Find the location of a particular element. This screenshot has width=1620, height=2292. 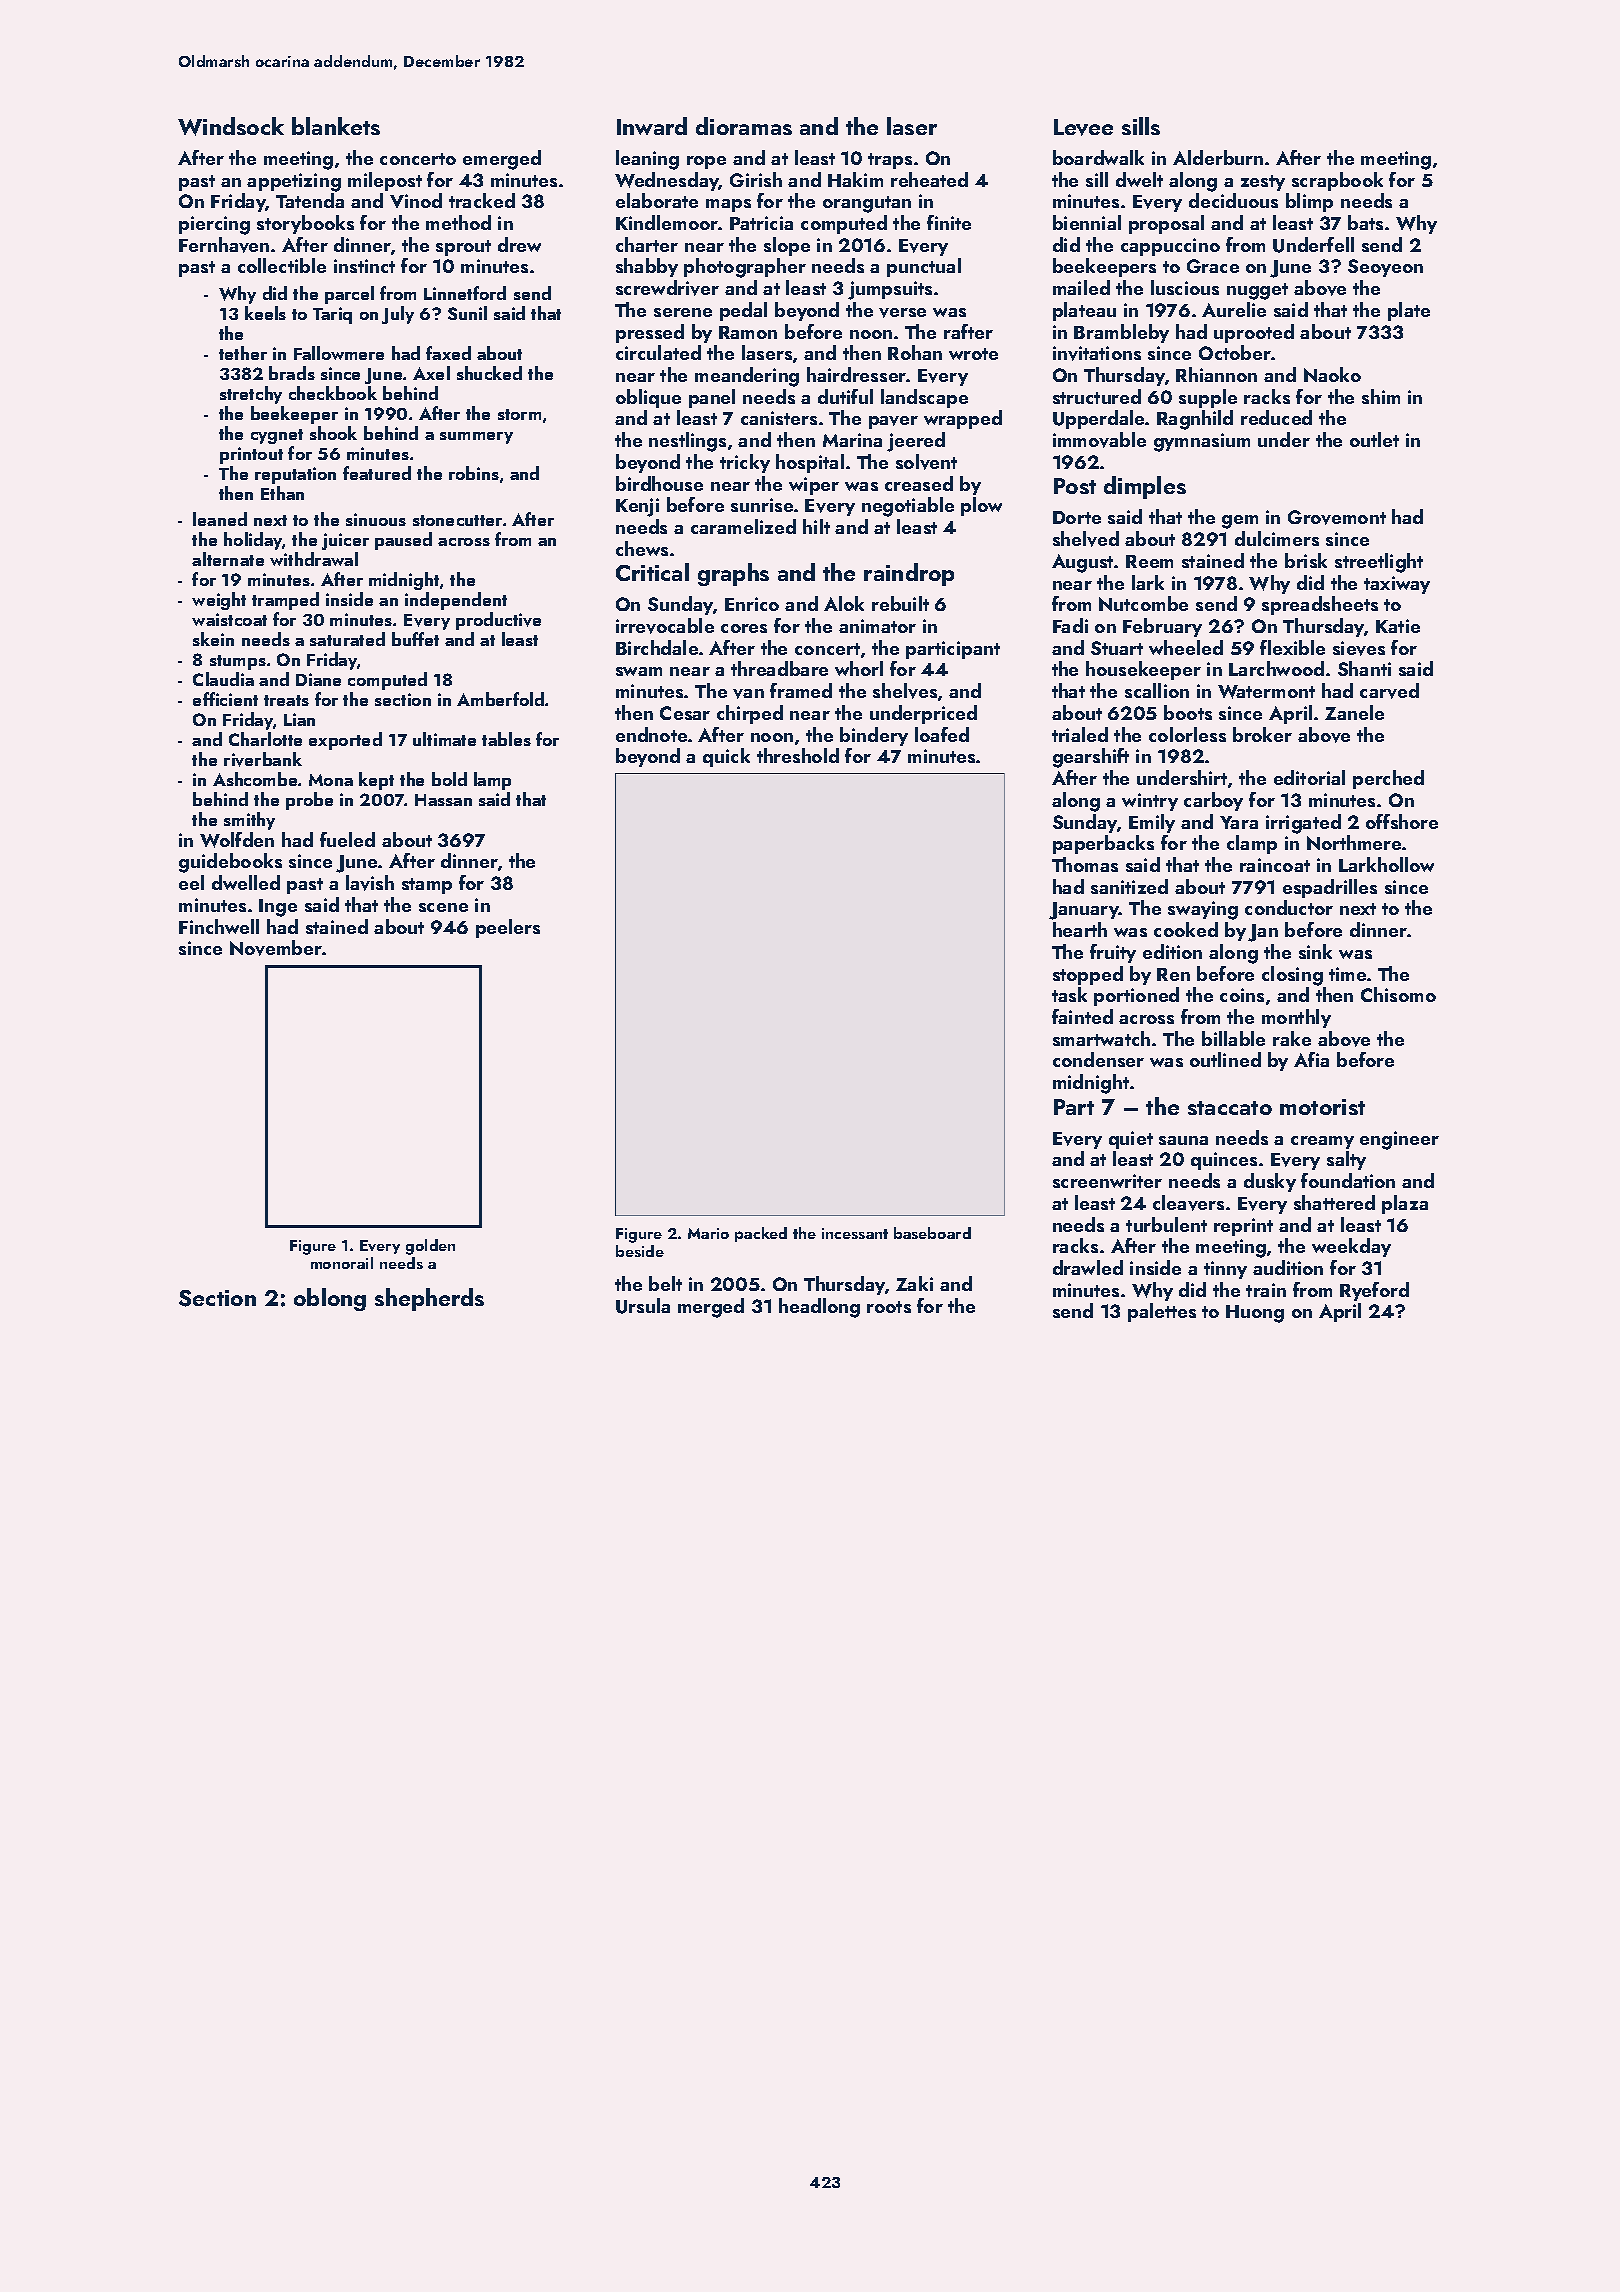

roots is located at coordinates (889, 1307).
